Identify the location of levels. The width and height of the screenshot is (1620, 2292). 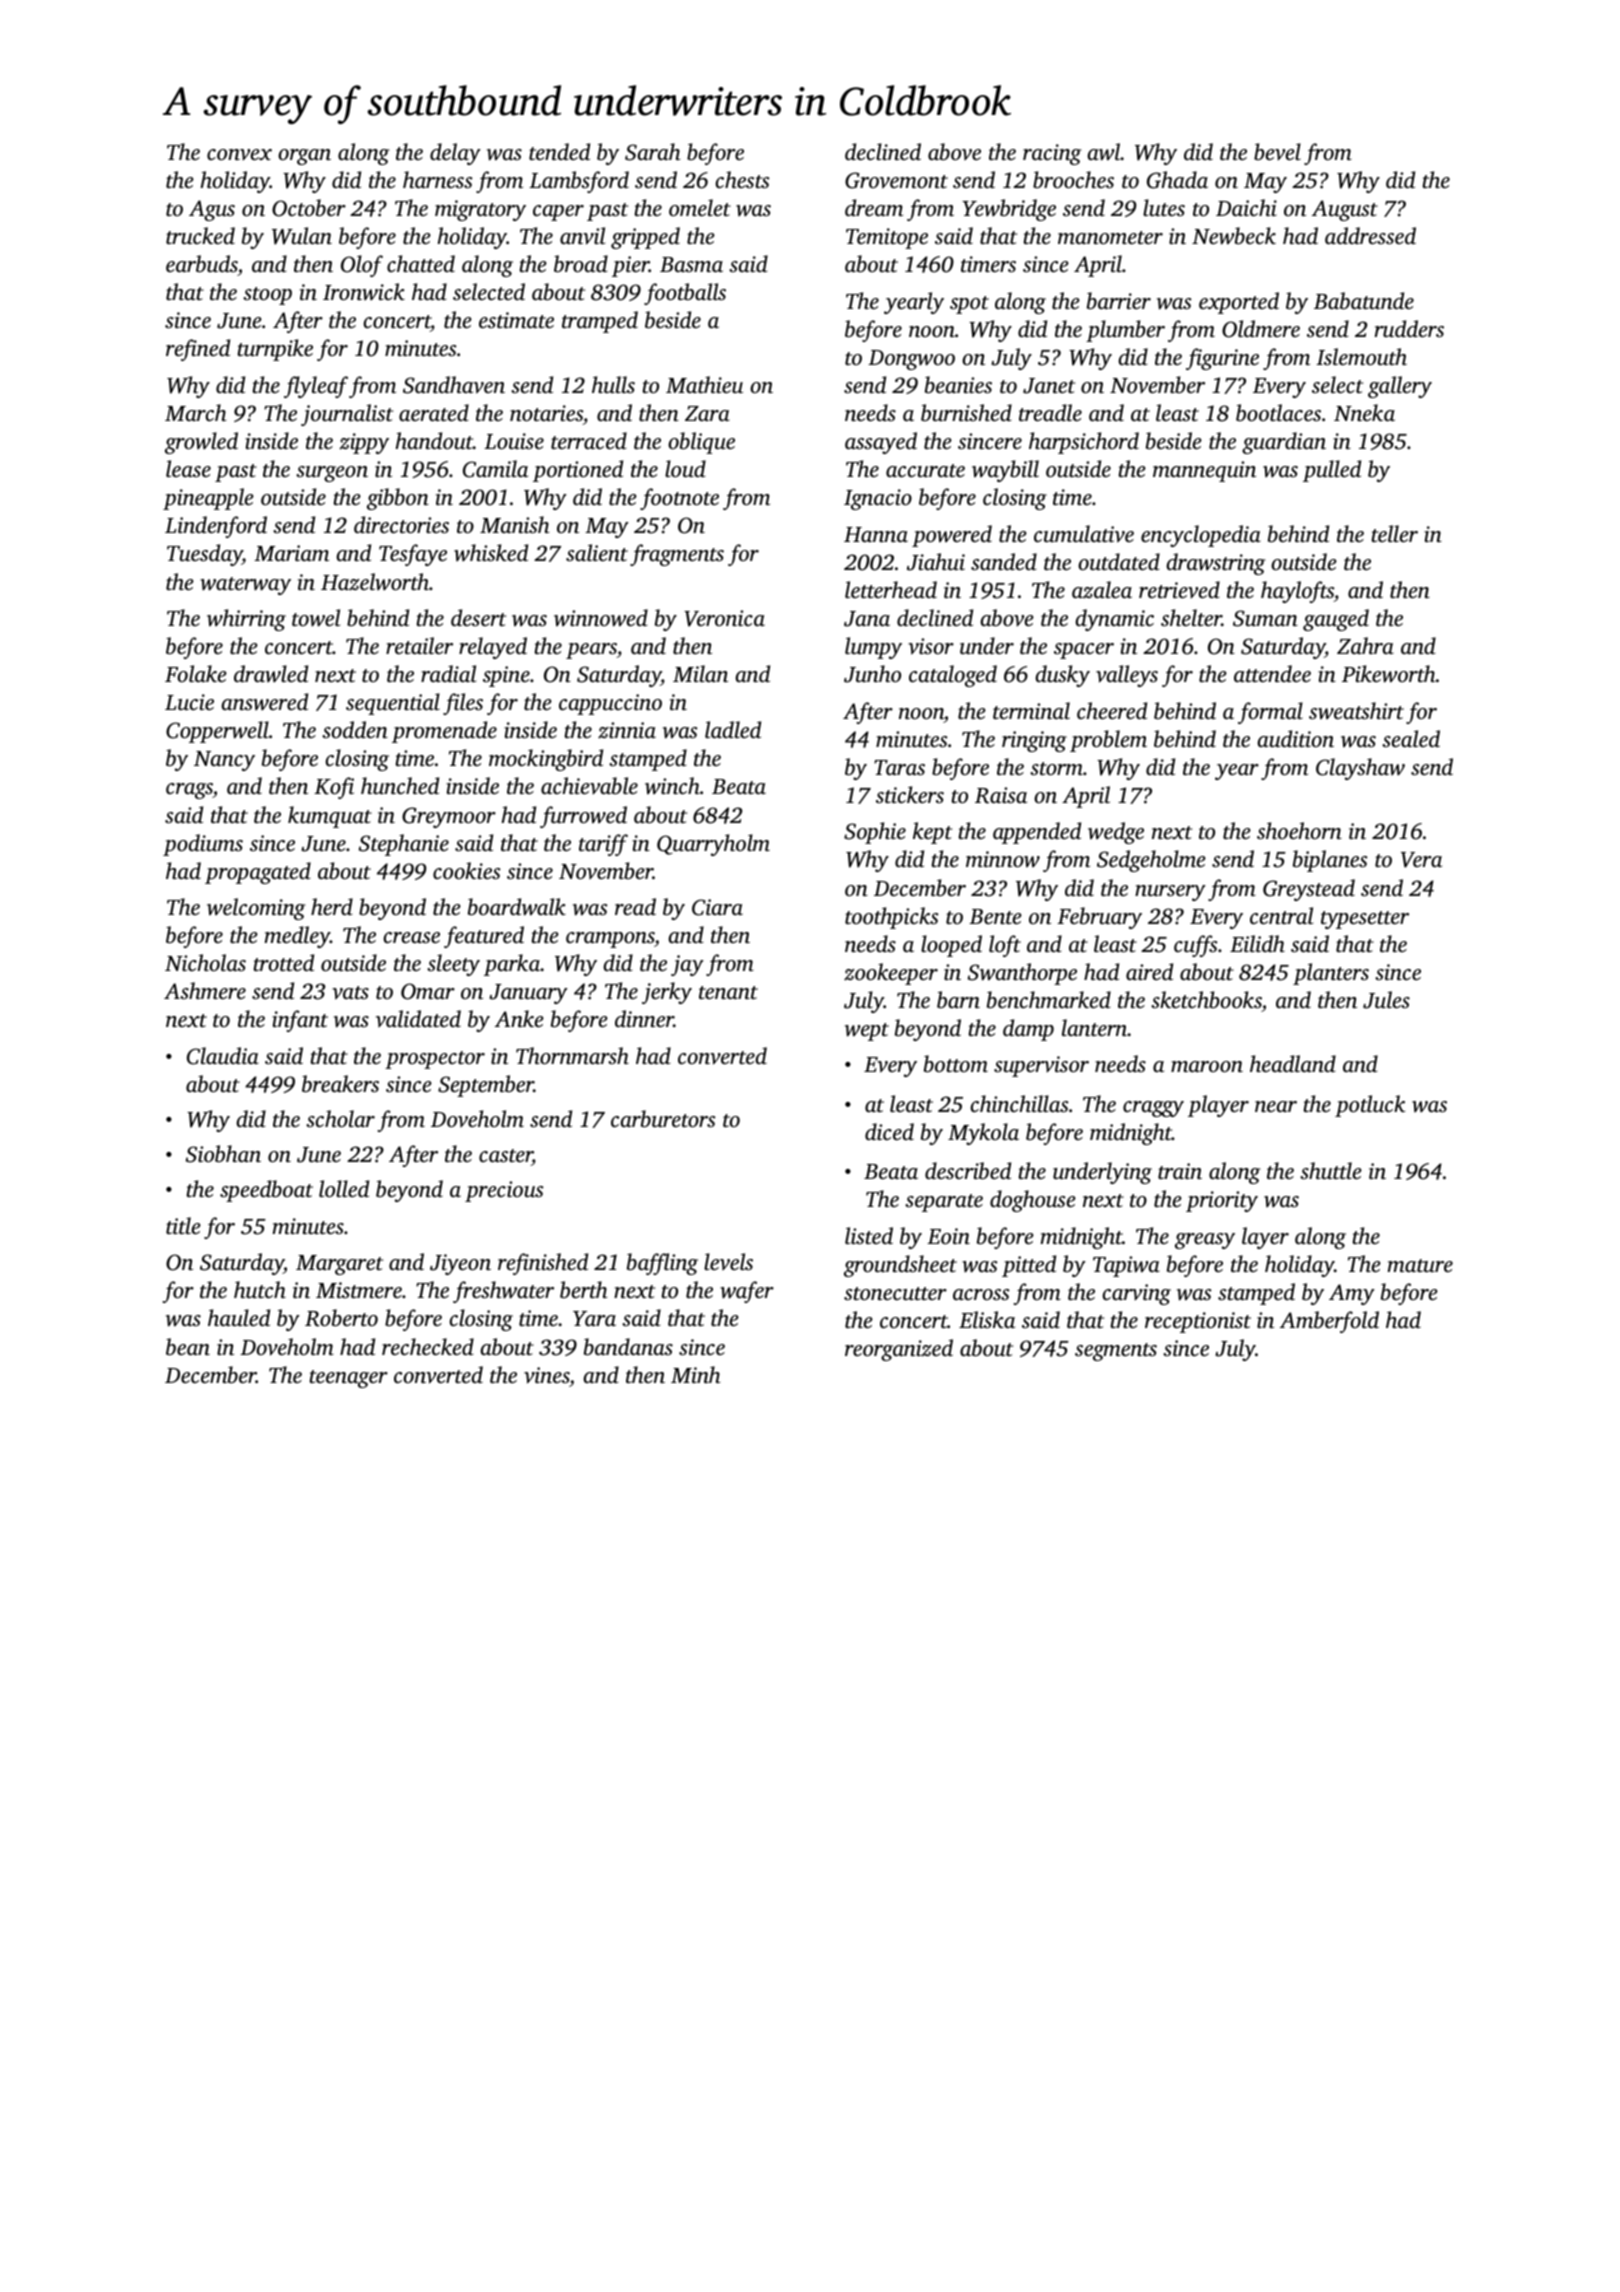
(728, 1261).
